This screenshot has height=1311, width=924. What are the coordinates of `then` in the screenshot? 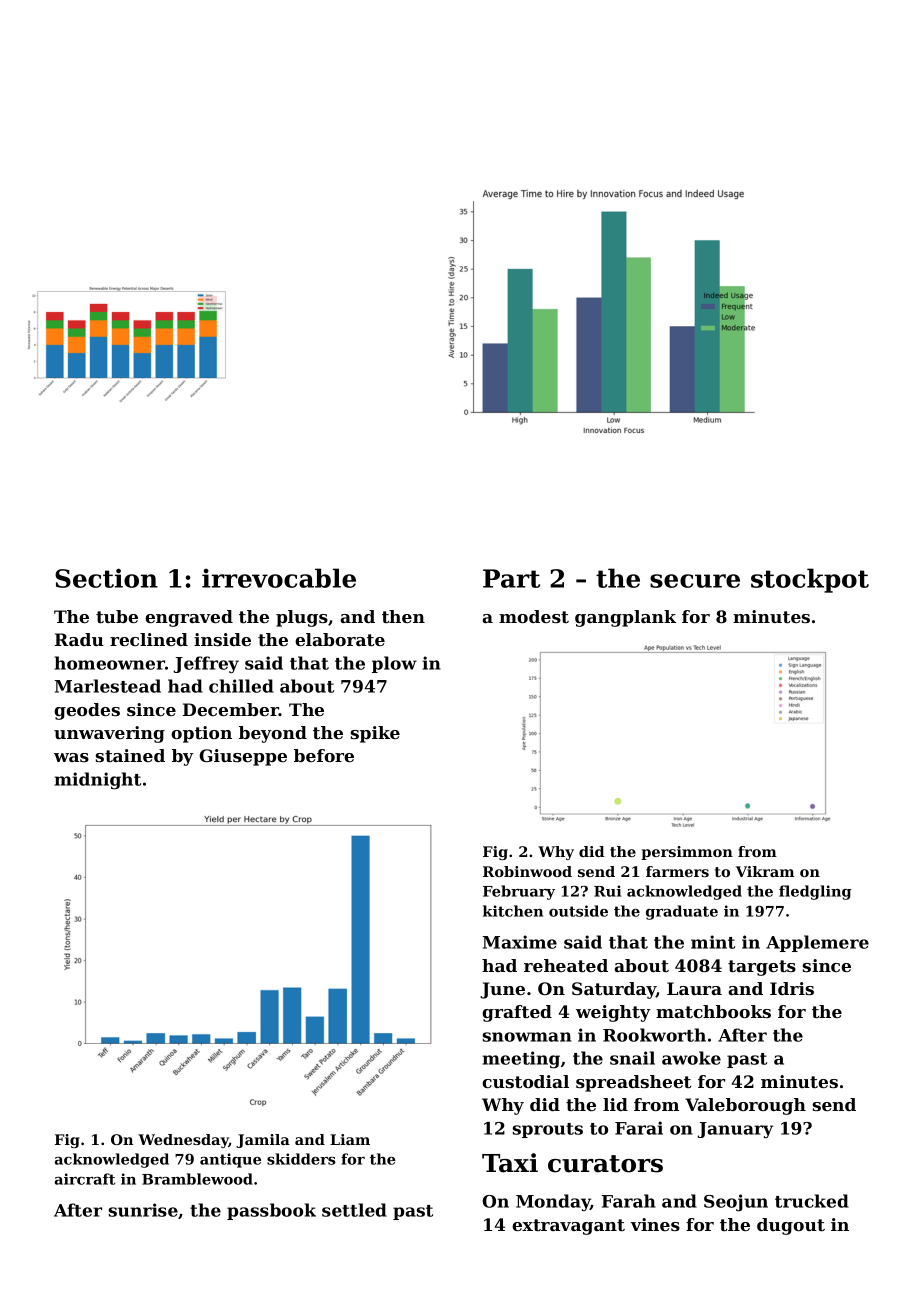 It's located at (403, 616).
